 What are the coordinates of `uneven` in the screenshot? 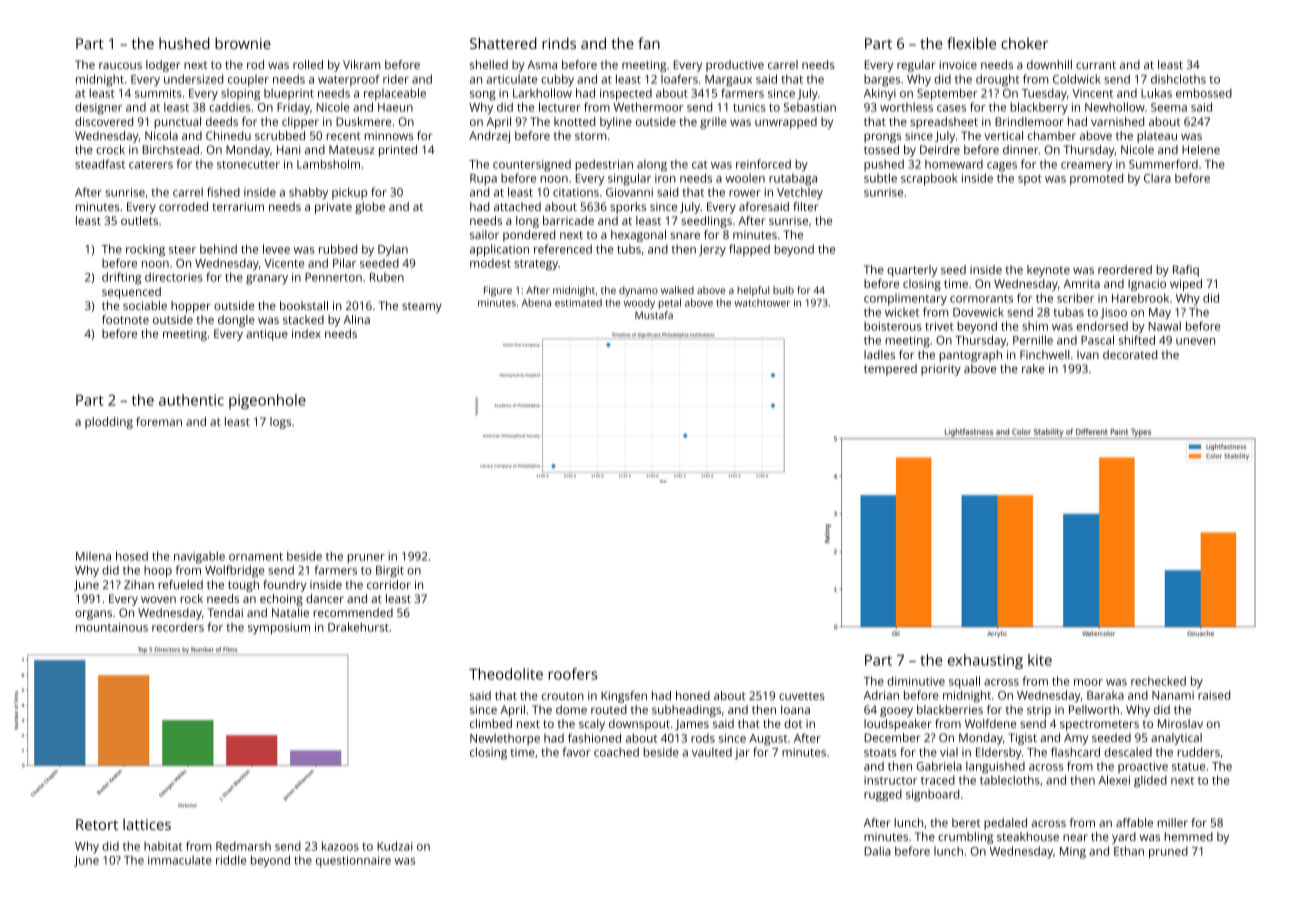 It's located at (1195, 341).
